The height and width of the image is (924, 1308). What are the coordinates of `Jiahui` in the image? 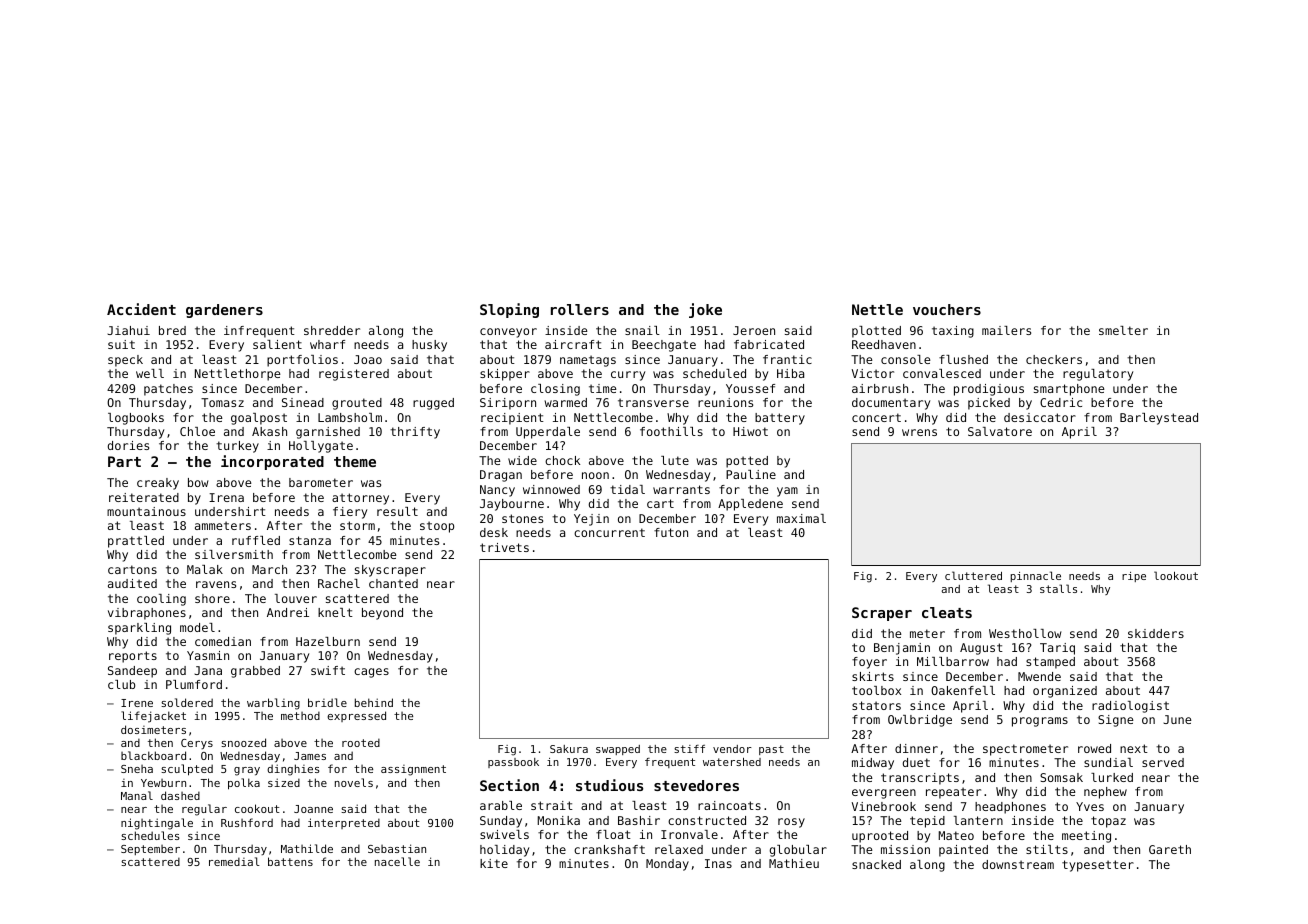 It's located at (128, 330).
